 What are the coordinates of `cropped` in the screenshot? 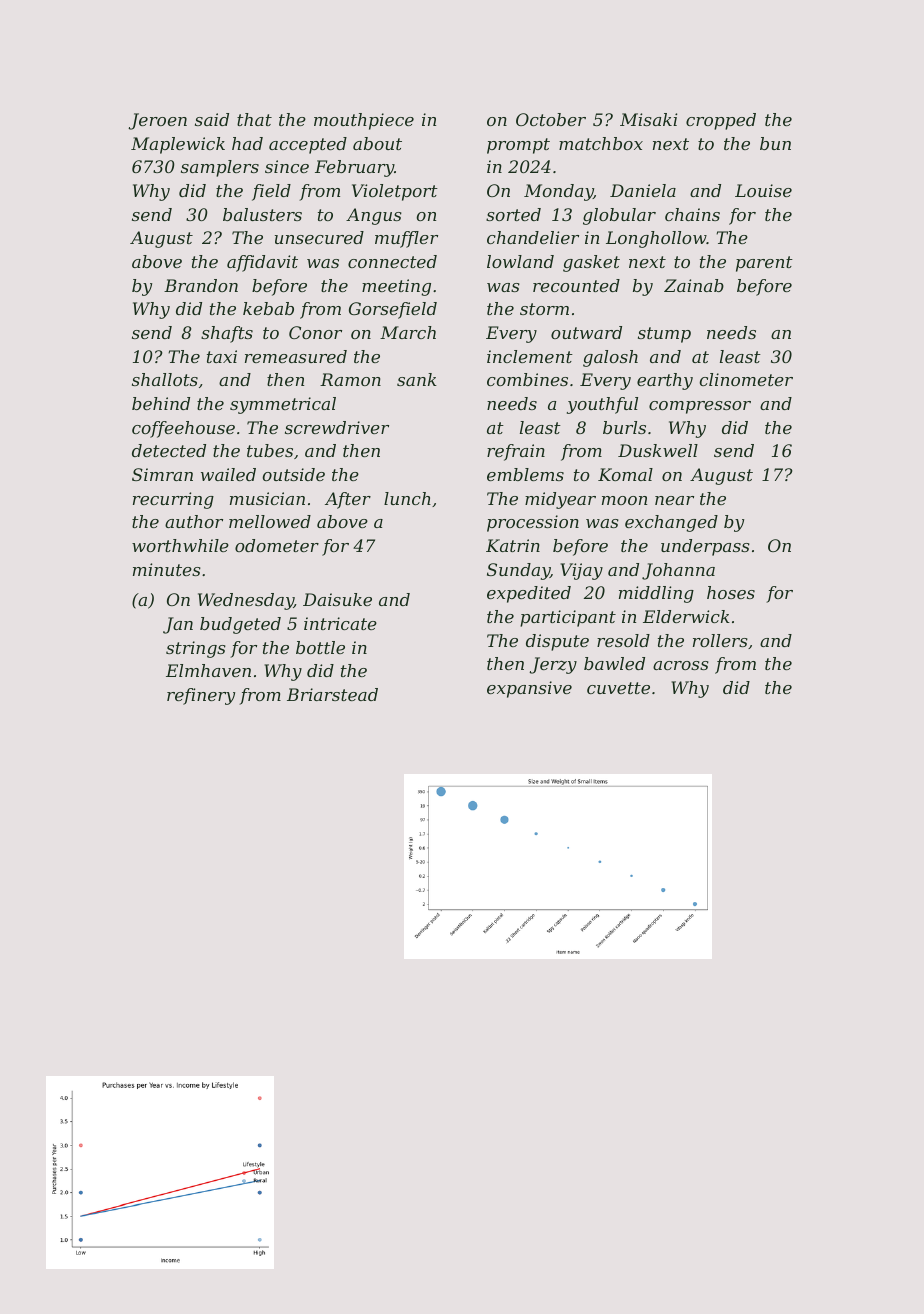 It's located at (721, 121).
